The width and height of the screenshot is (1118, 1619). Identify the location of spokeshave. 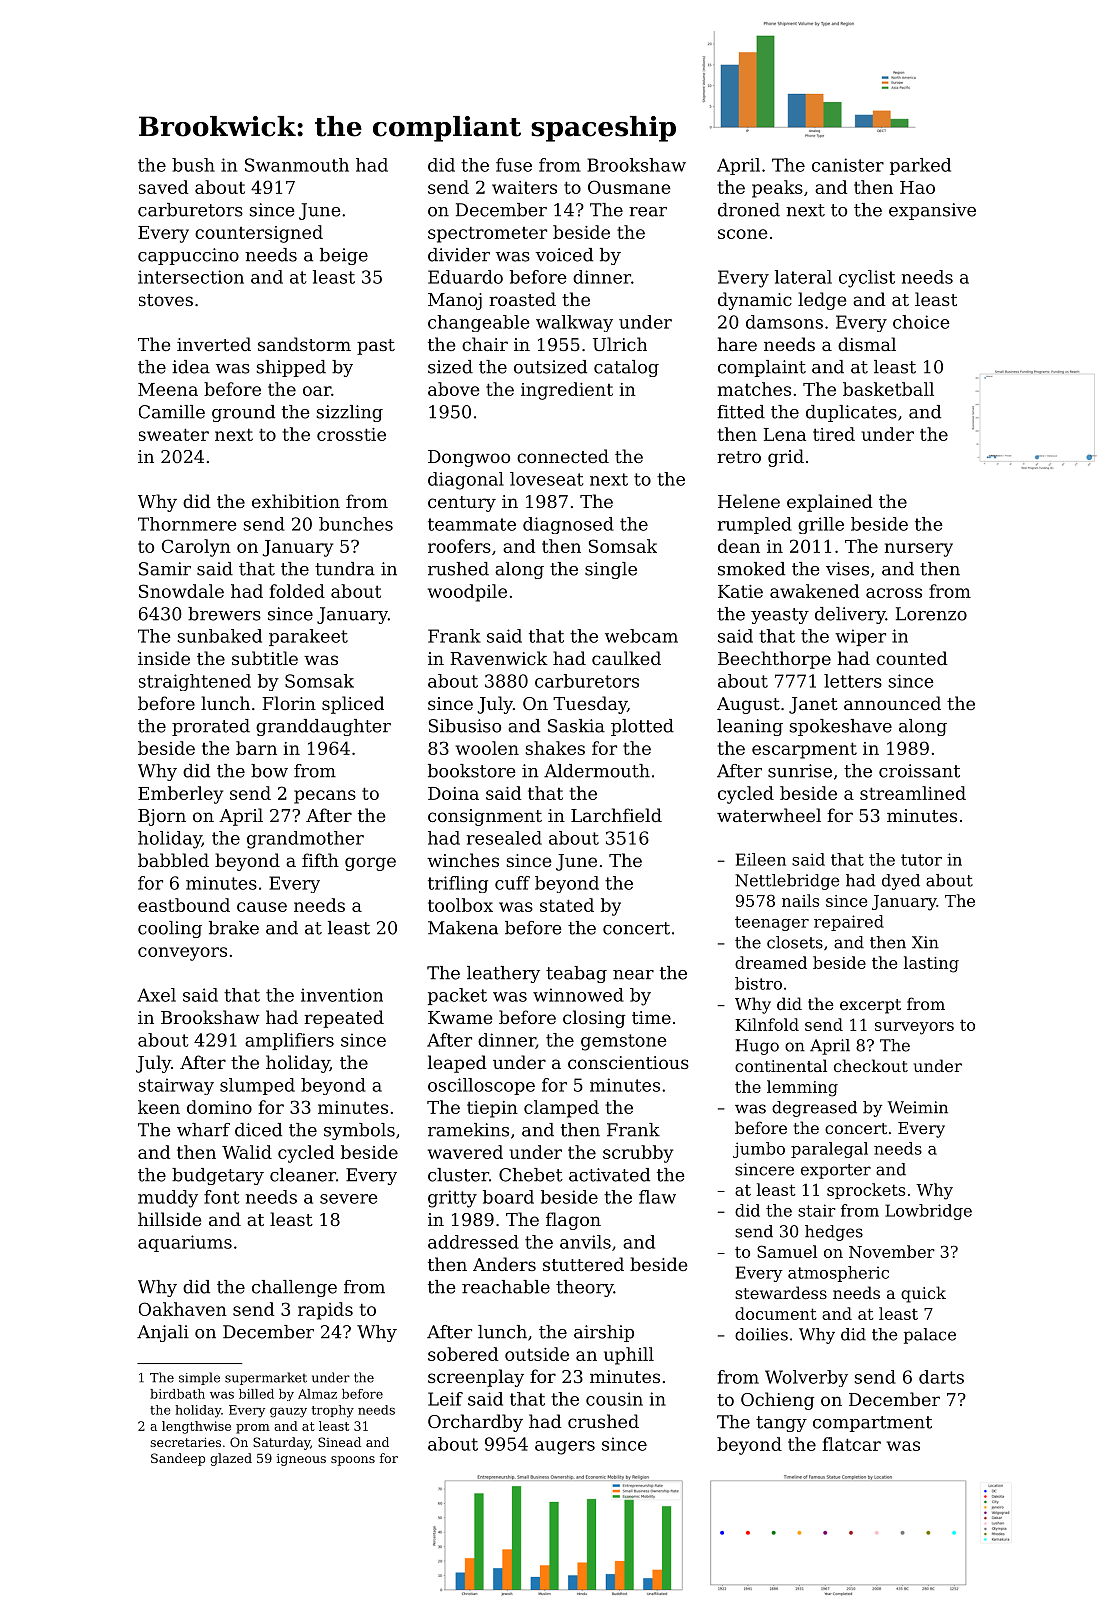
(840, 727).
